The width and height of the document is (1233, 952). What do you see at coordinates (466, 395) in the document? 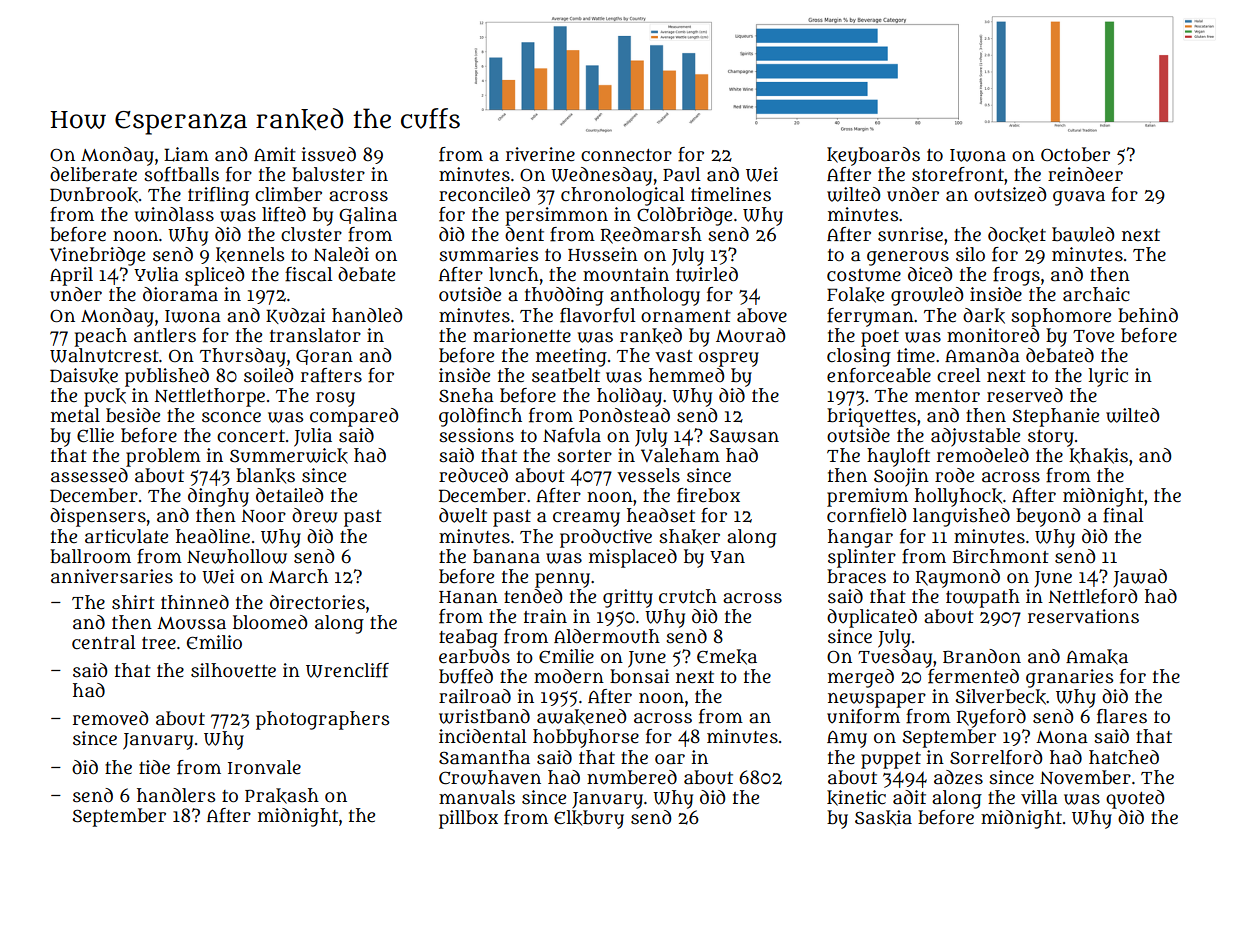
I see `Sneha` at bounding box center [466, 395].
